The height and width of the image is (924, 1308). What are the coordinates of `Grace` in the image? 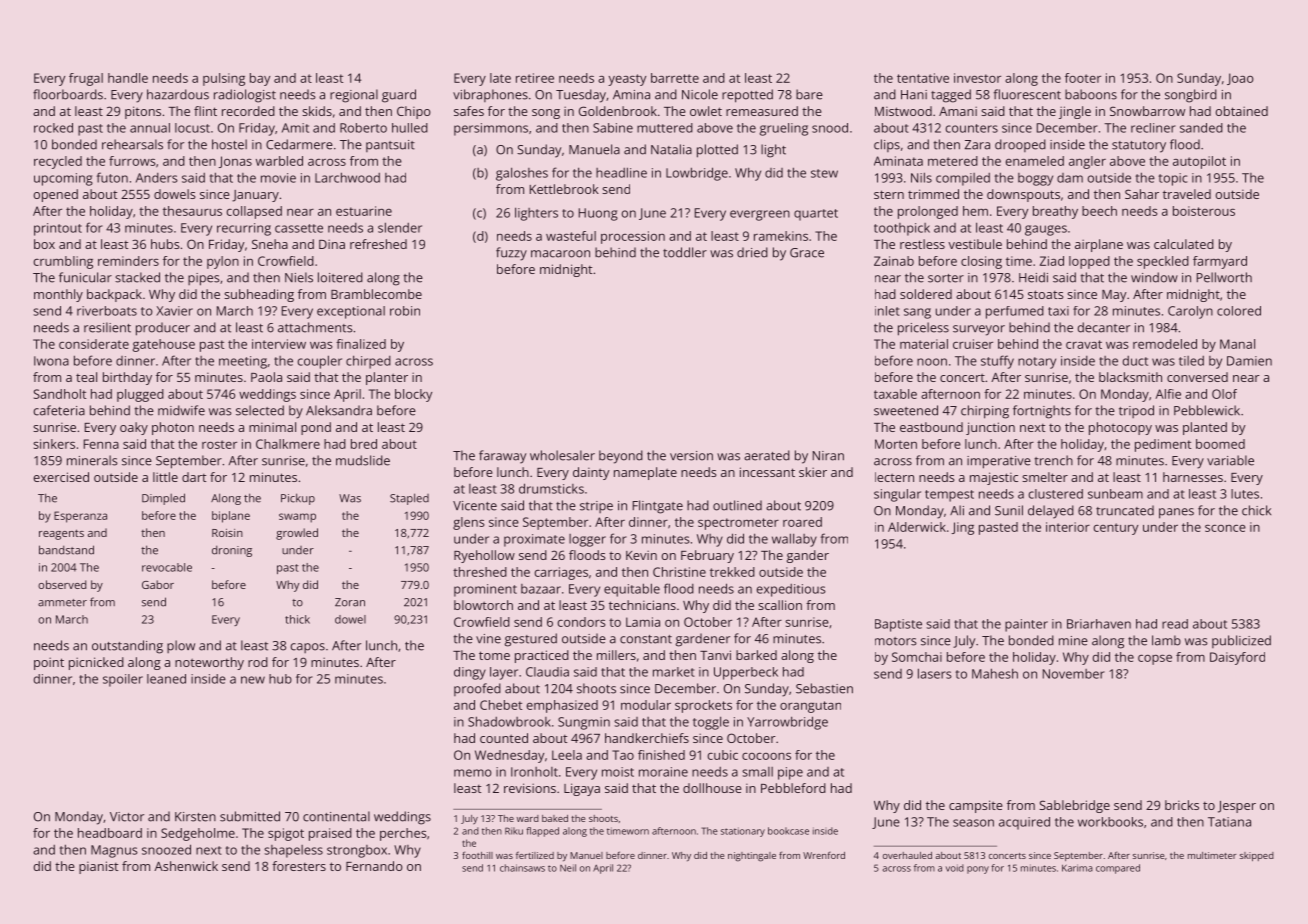 It's located at (807, 253).
